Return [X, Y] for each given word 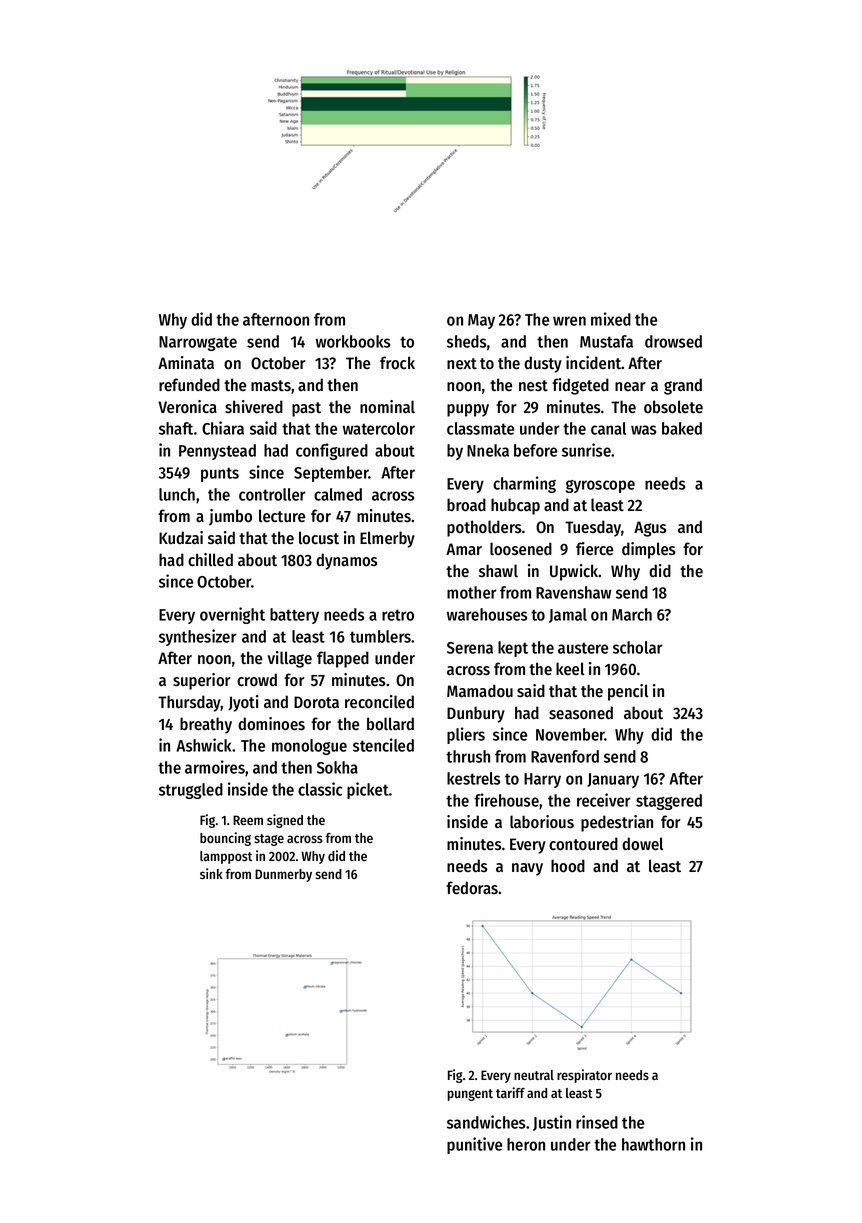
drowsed [673, 341]
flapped [343, 659]
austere [583, 648]
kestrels [473, 778]
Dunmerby [283, 875]
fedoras [472, 888]
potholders [484, 528]
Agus [650, 529]
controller [272, 494]
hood [568, 866]
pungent [470, 1095]
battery [294, 616]
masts [271, 386]
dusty [543, 364]
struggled [191, 791]
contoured [583, 844]
